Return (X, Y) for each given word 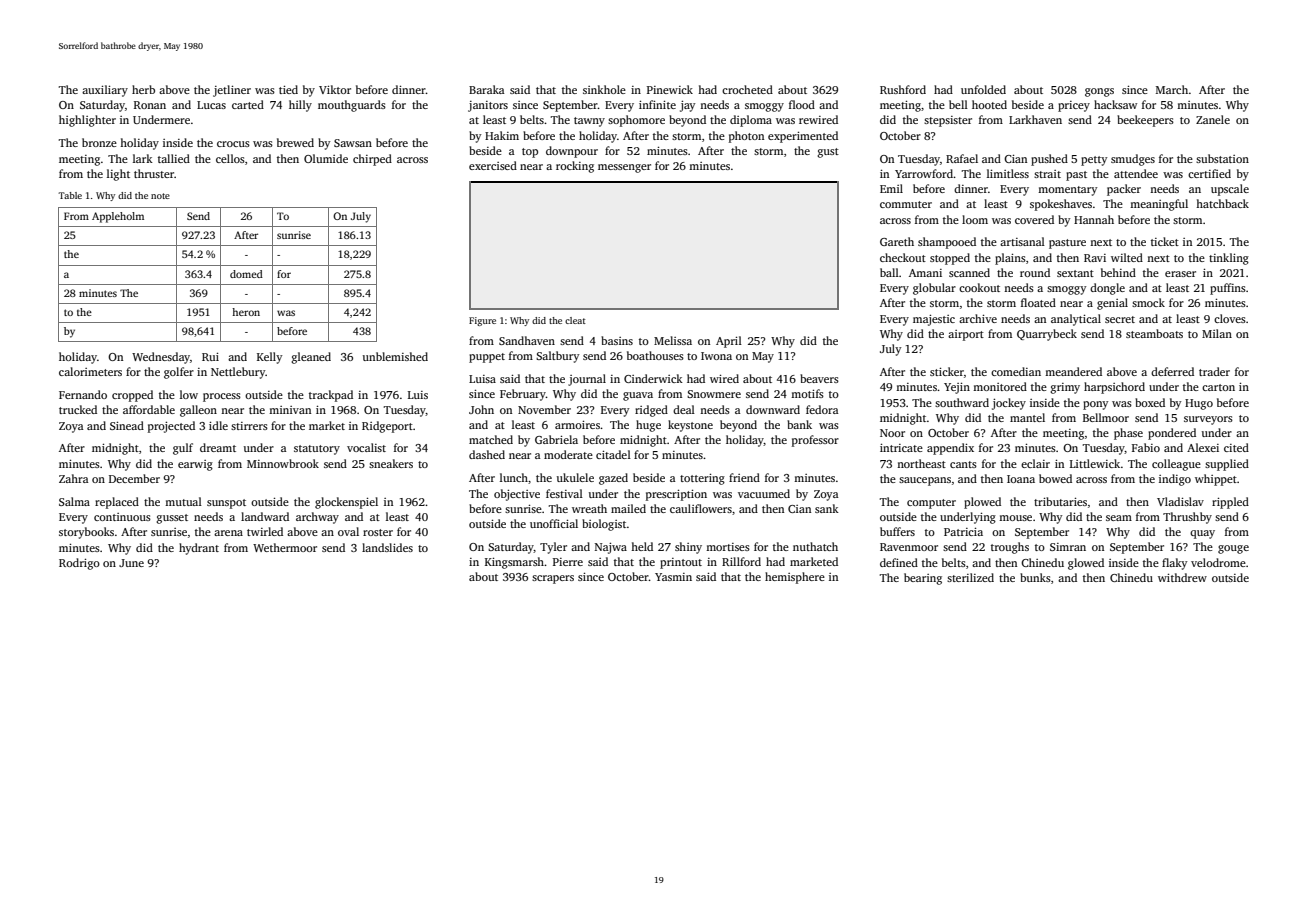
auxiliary (105, 91)
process (222, 397)
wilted (1127, 257)
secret (1120, 319)
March (1172, 89)
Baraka (487, 89)
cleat (575, 320)
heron (246, 312)
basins (617, 340)
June (131, 563)
